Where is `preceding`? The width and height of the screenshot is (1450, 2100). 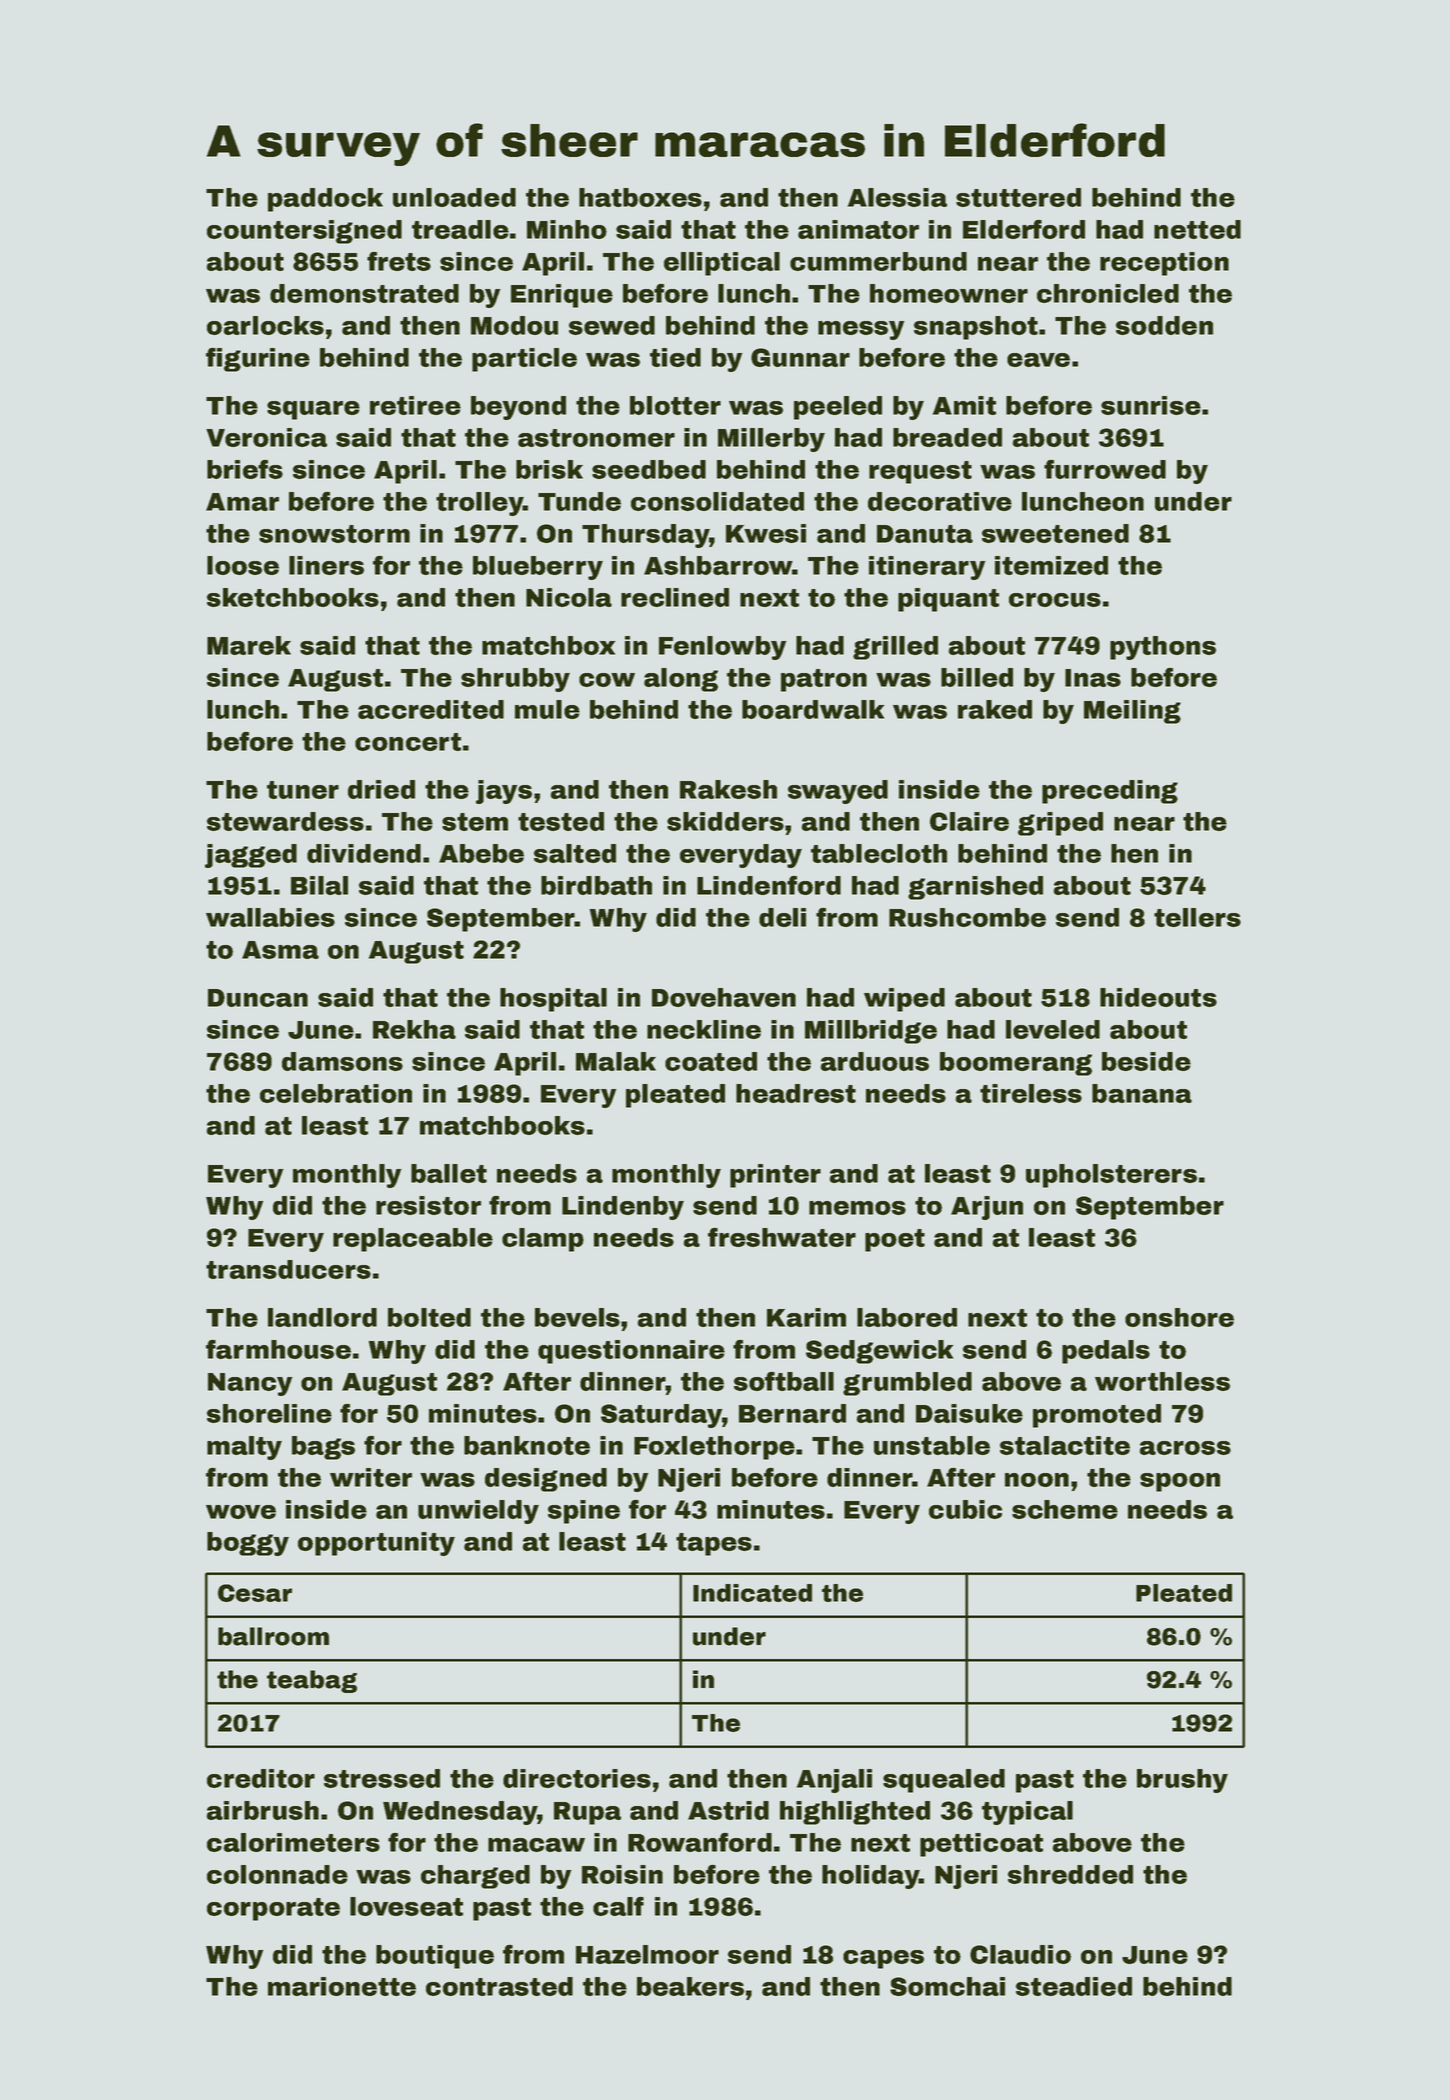
preceding is located at coordinates (1110, 792).
